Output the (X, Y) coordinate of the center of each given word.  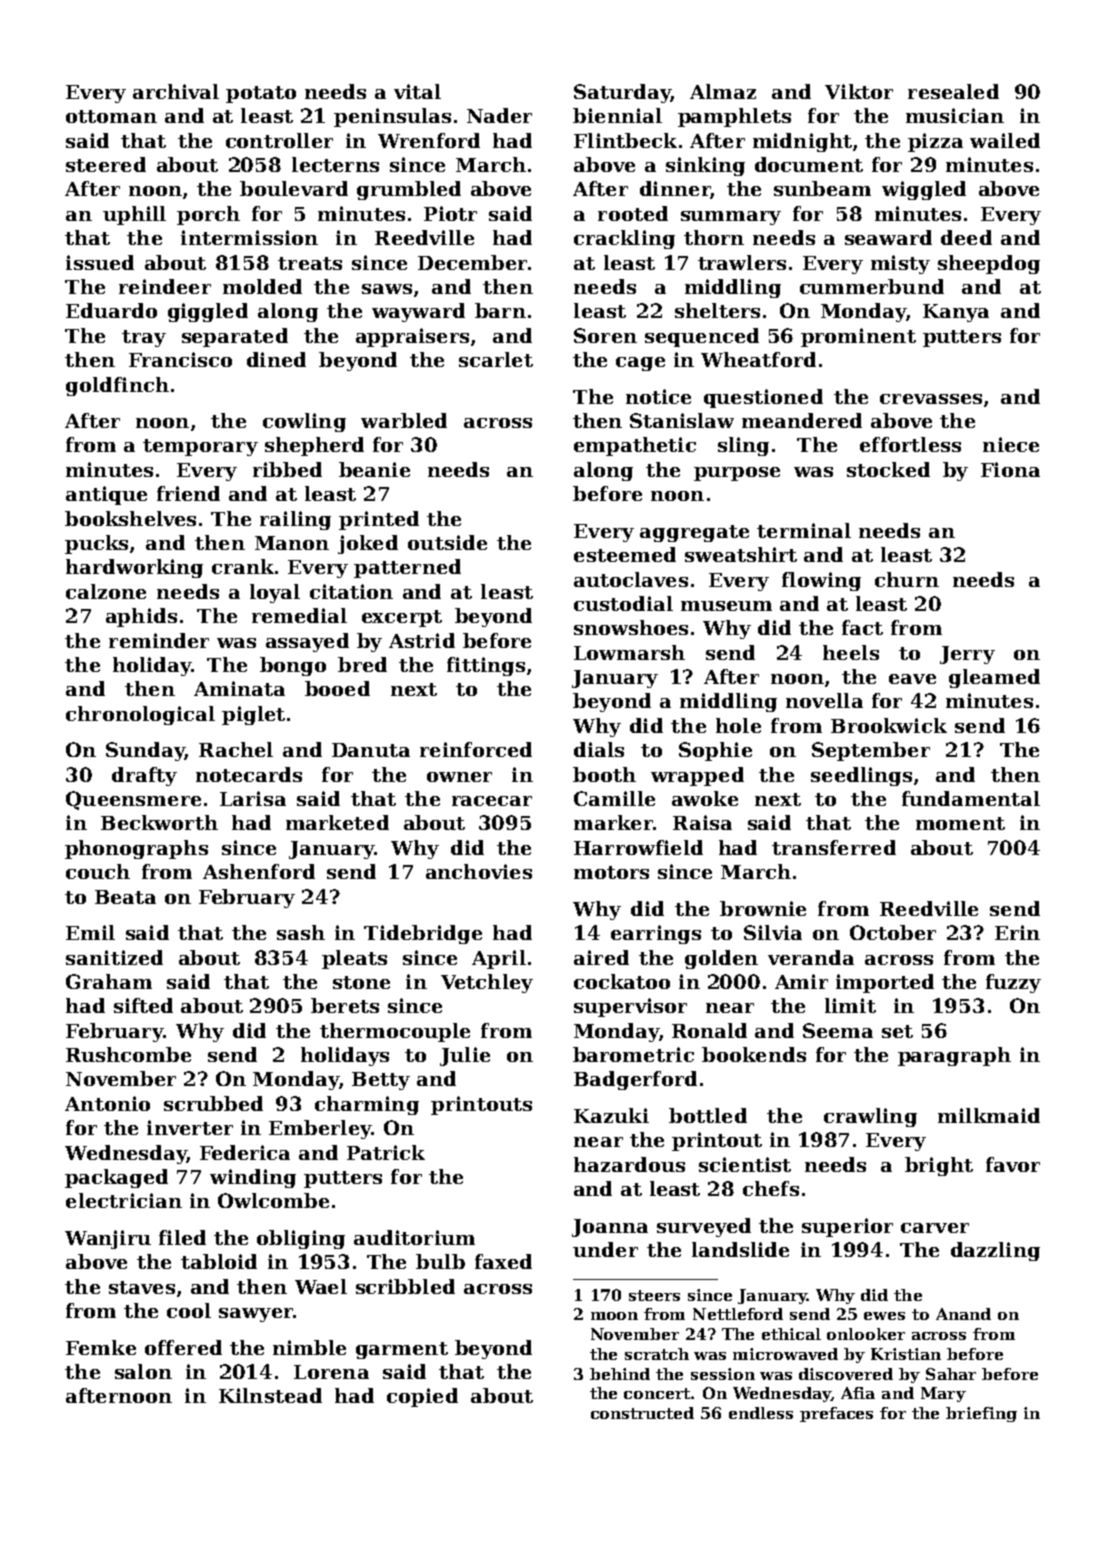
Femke (101, 1347)
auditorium (414, 1237)
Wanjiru (108, 1239)
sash (301, 932)
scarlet (496, 359)
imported (885, 983)
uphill (134, 215)
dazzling (995, 1251)
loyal (275, 593)
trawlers (742, 262)
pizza (935, 142)
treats (310, 263)
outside (447, 542)
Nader (499, 115)
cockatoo (622, 981)
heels (851, 652)
